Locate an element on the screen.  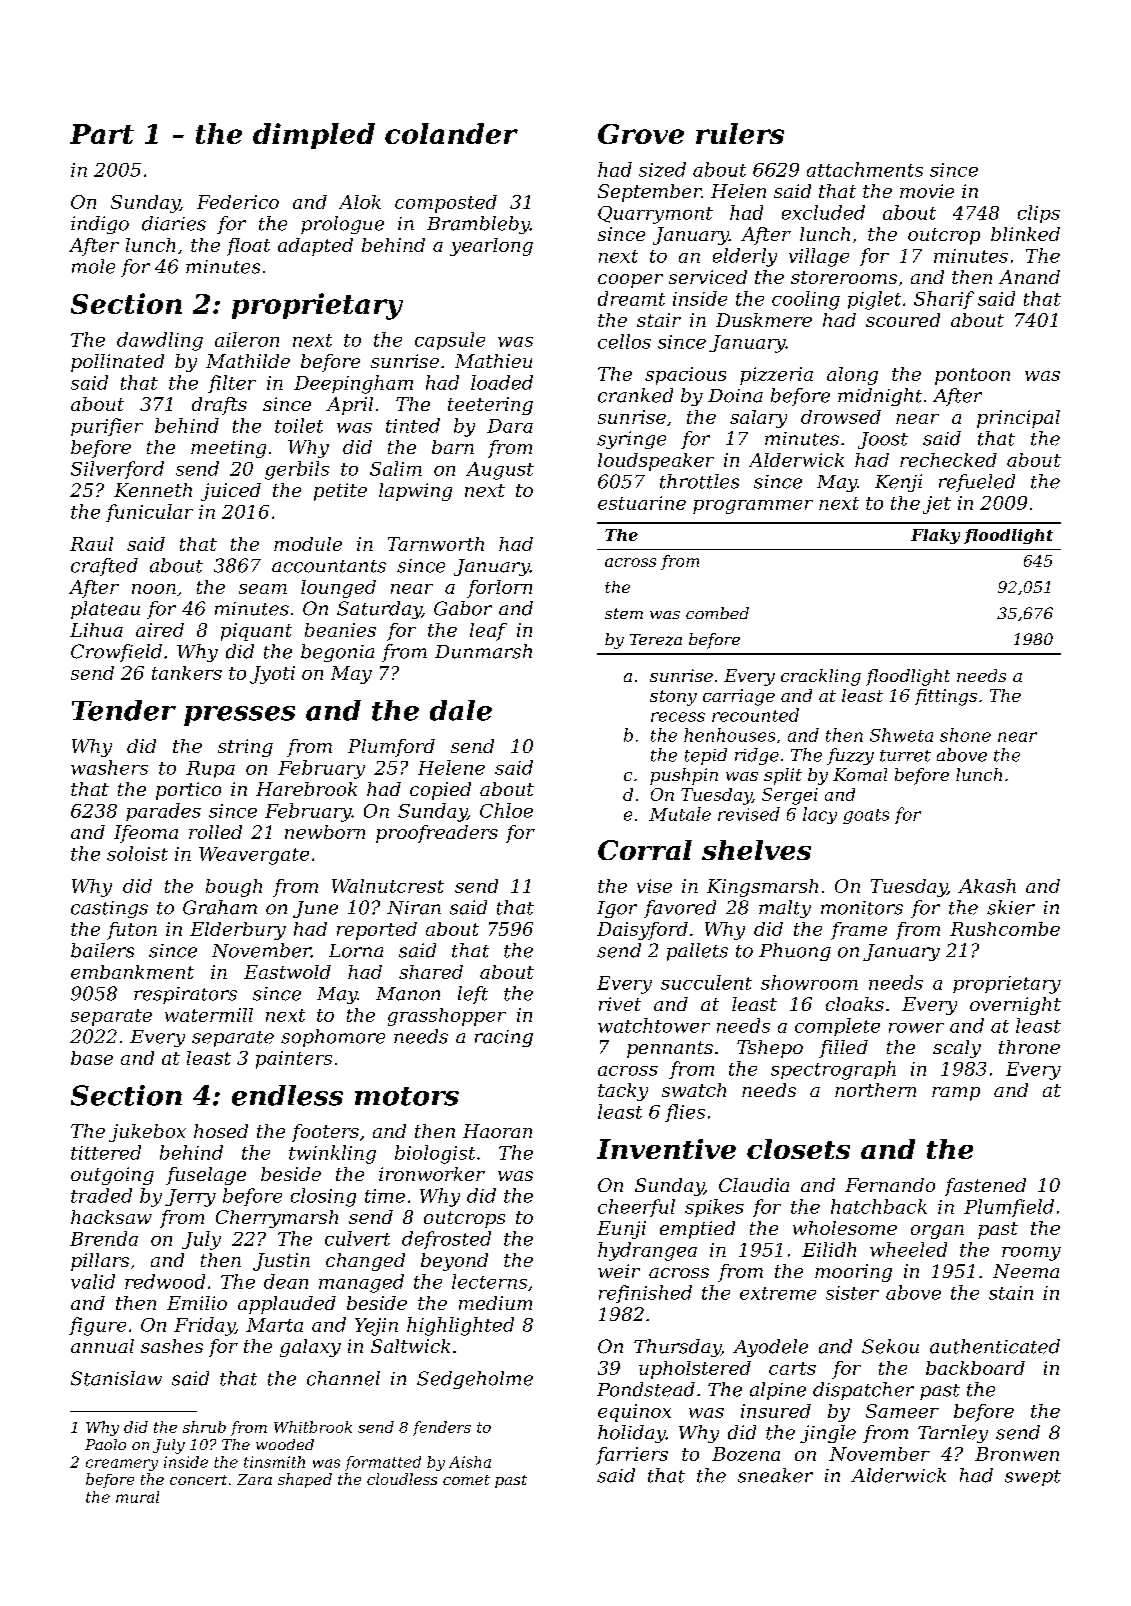
Dara is located at coordinates (510, 426).
